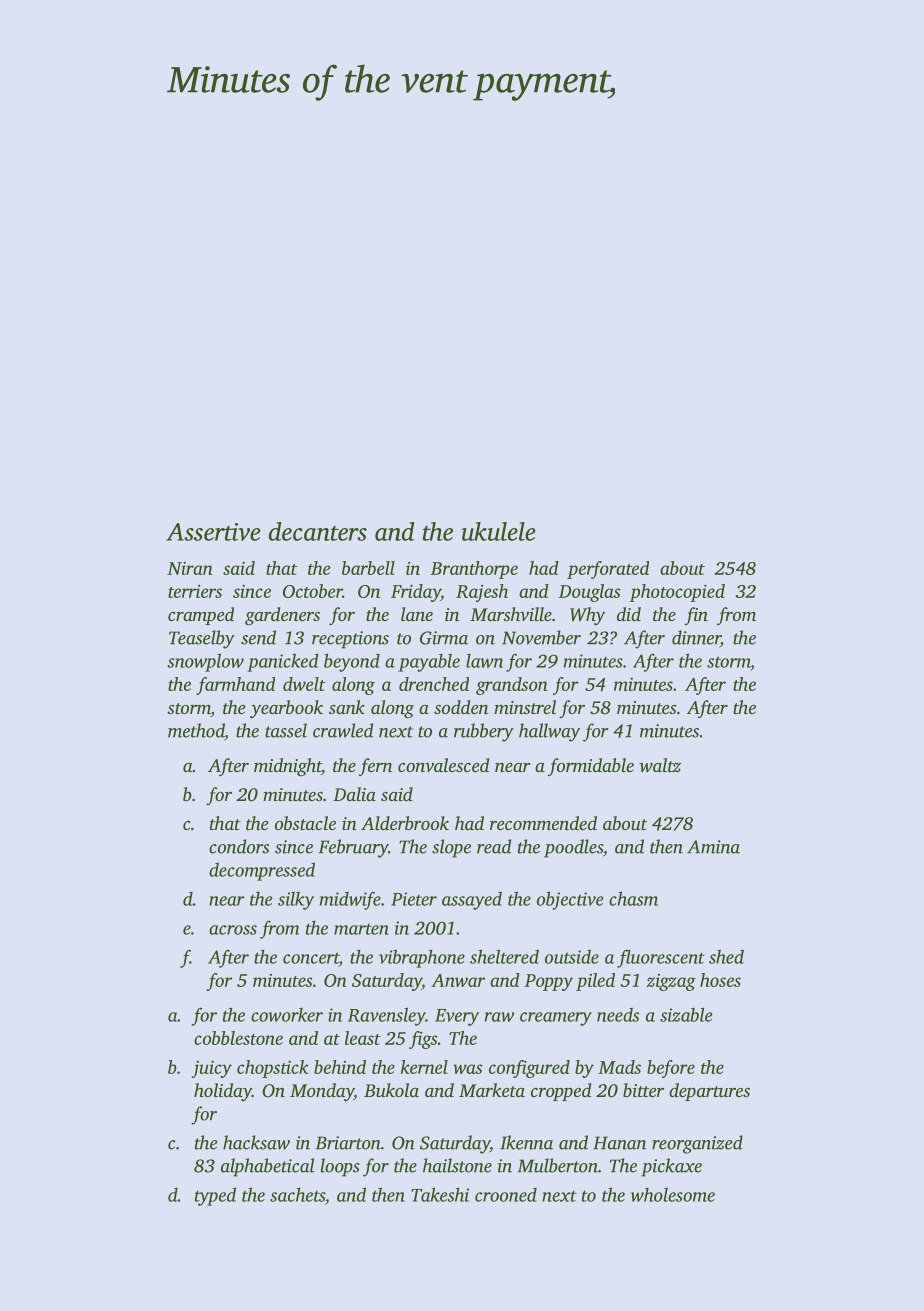  Describe the element at coordinates (213, 532) in the image. I see `Assertive` at that location.
